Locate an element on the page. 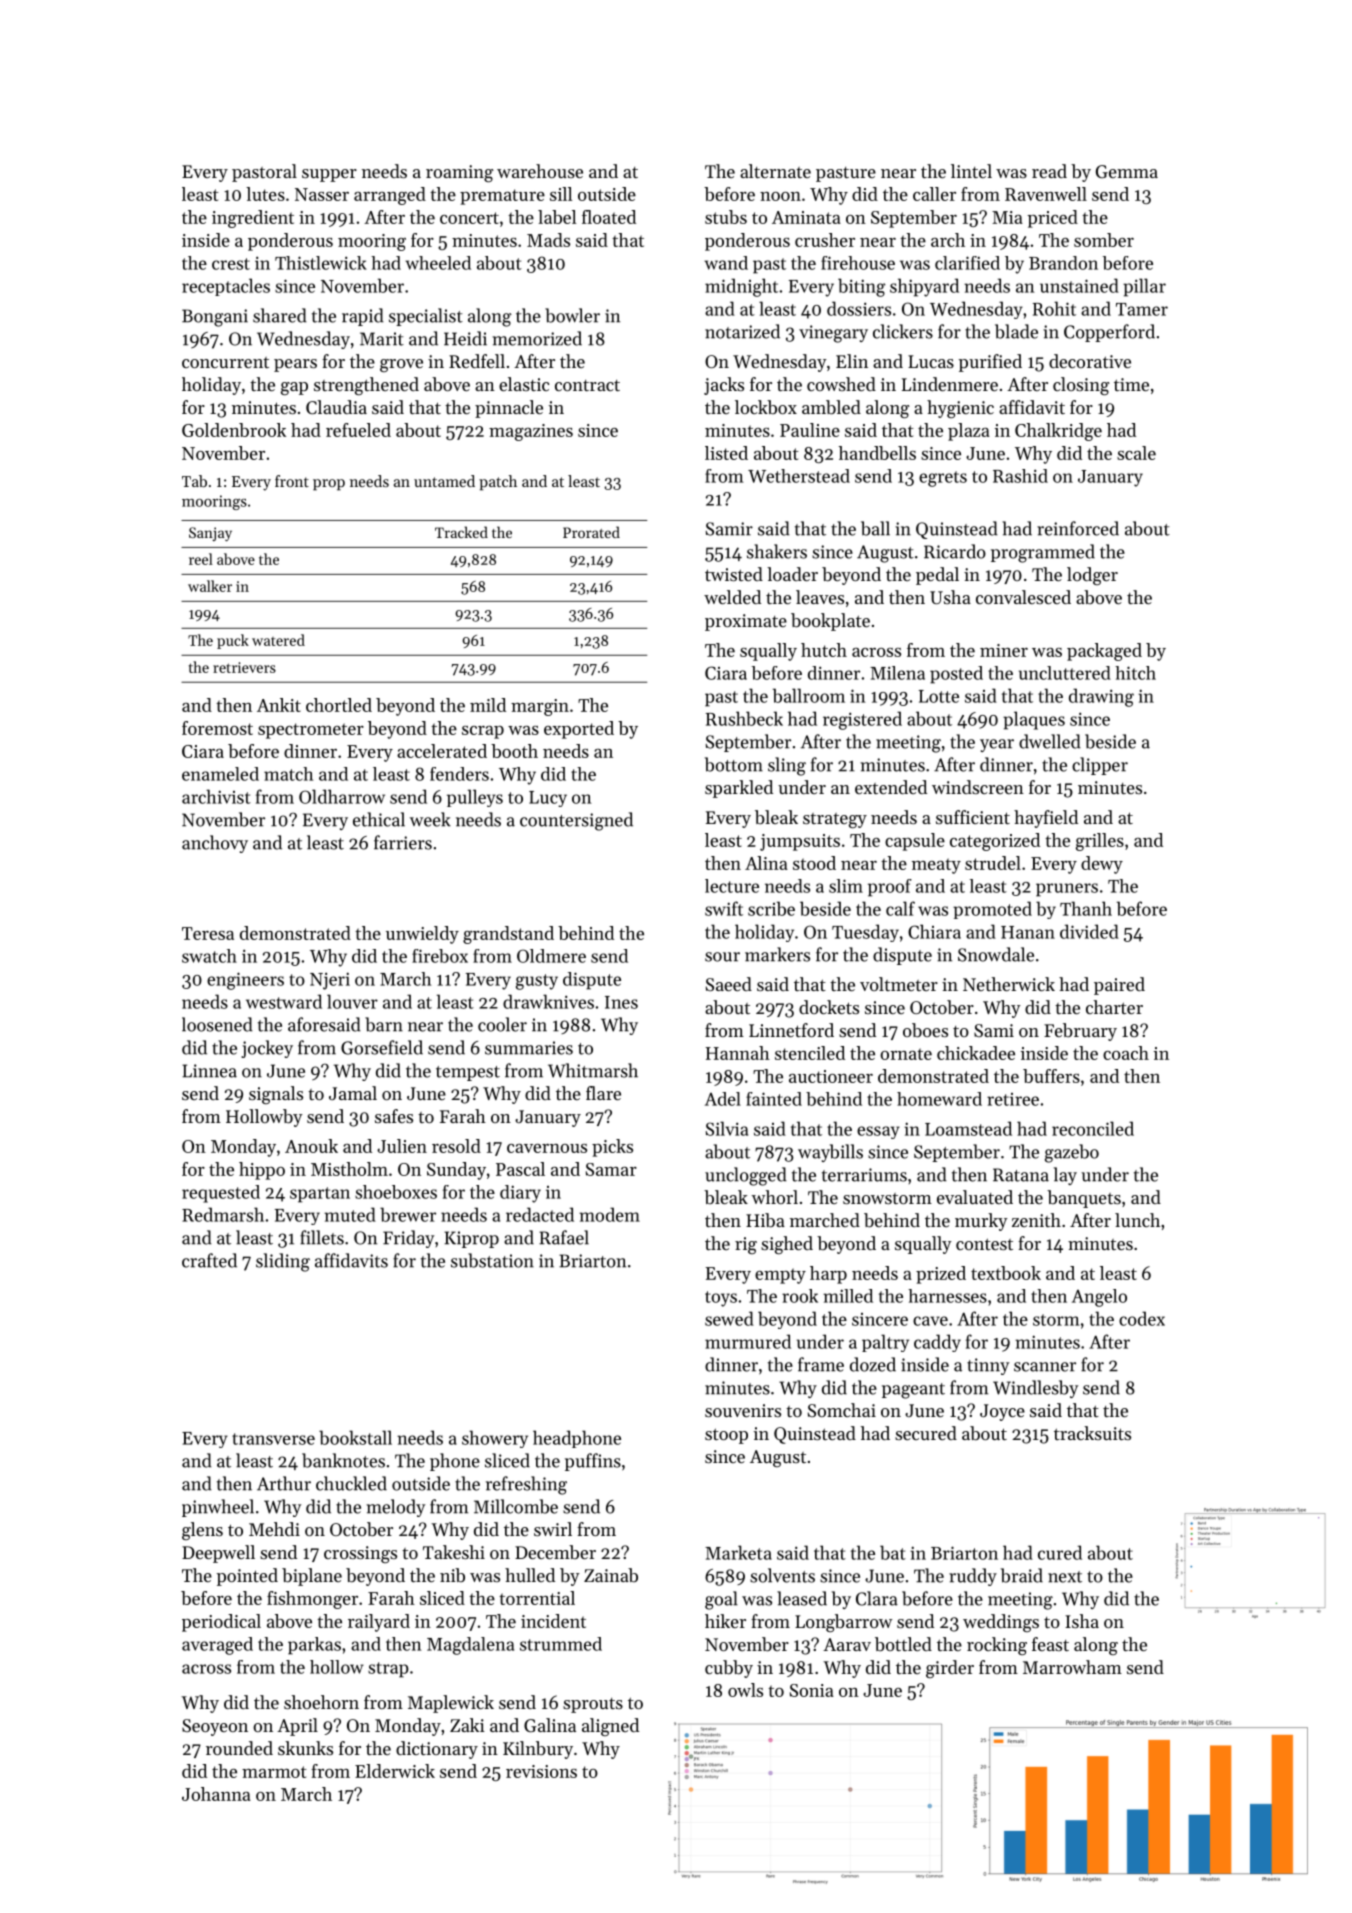  Johanna is located at coordinates (216, 1794).
